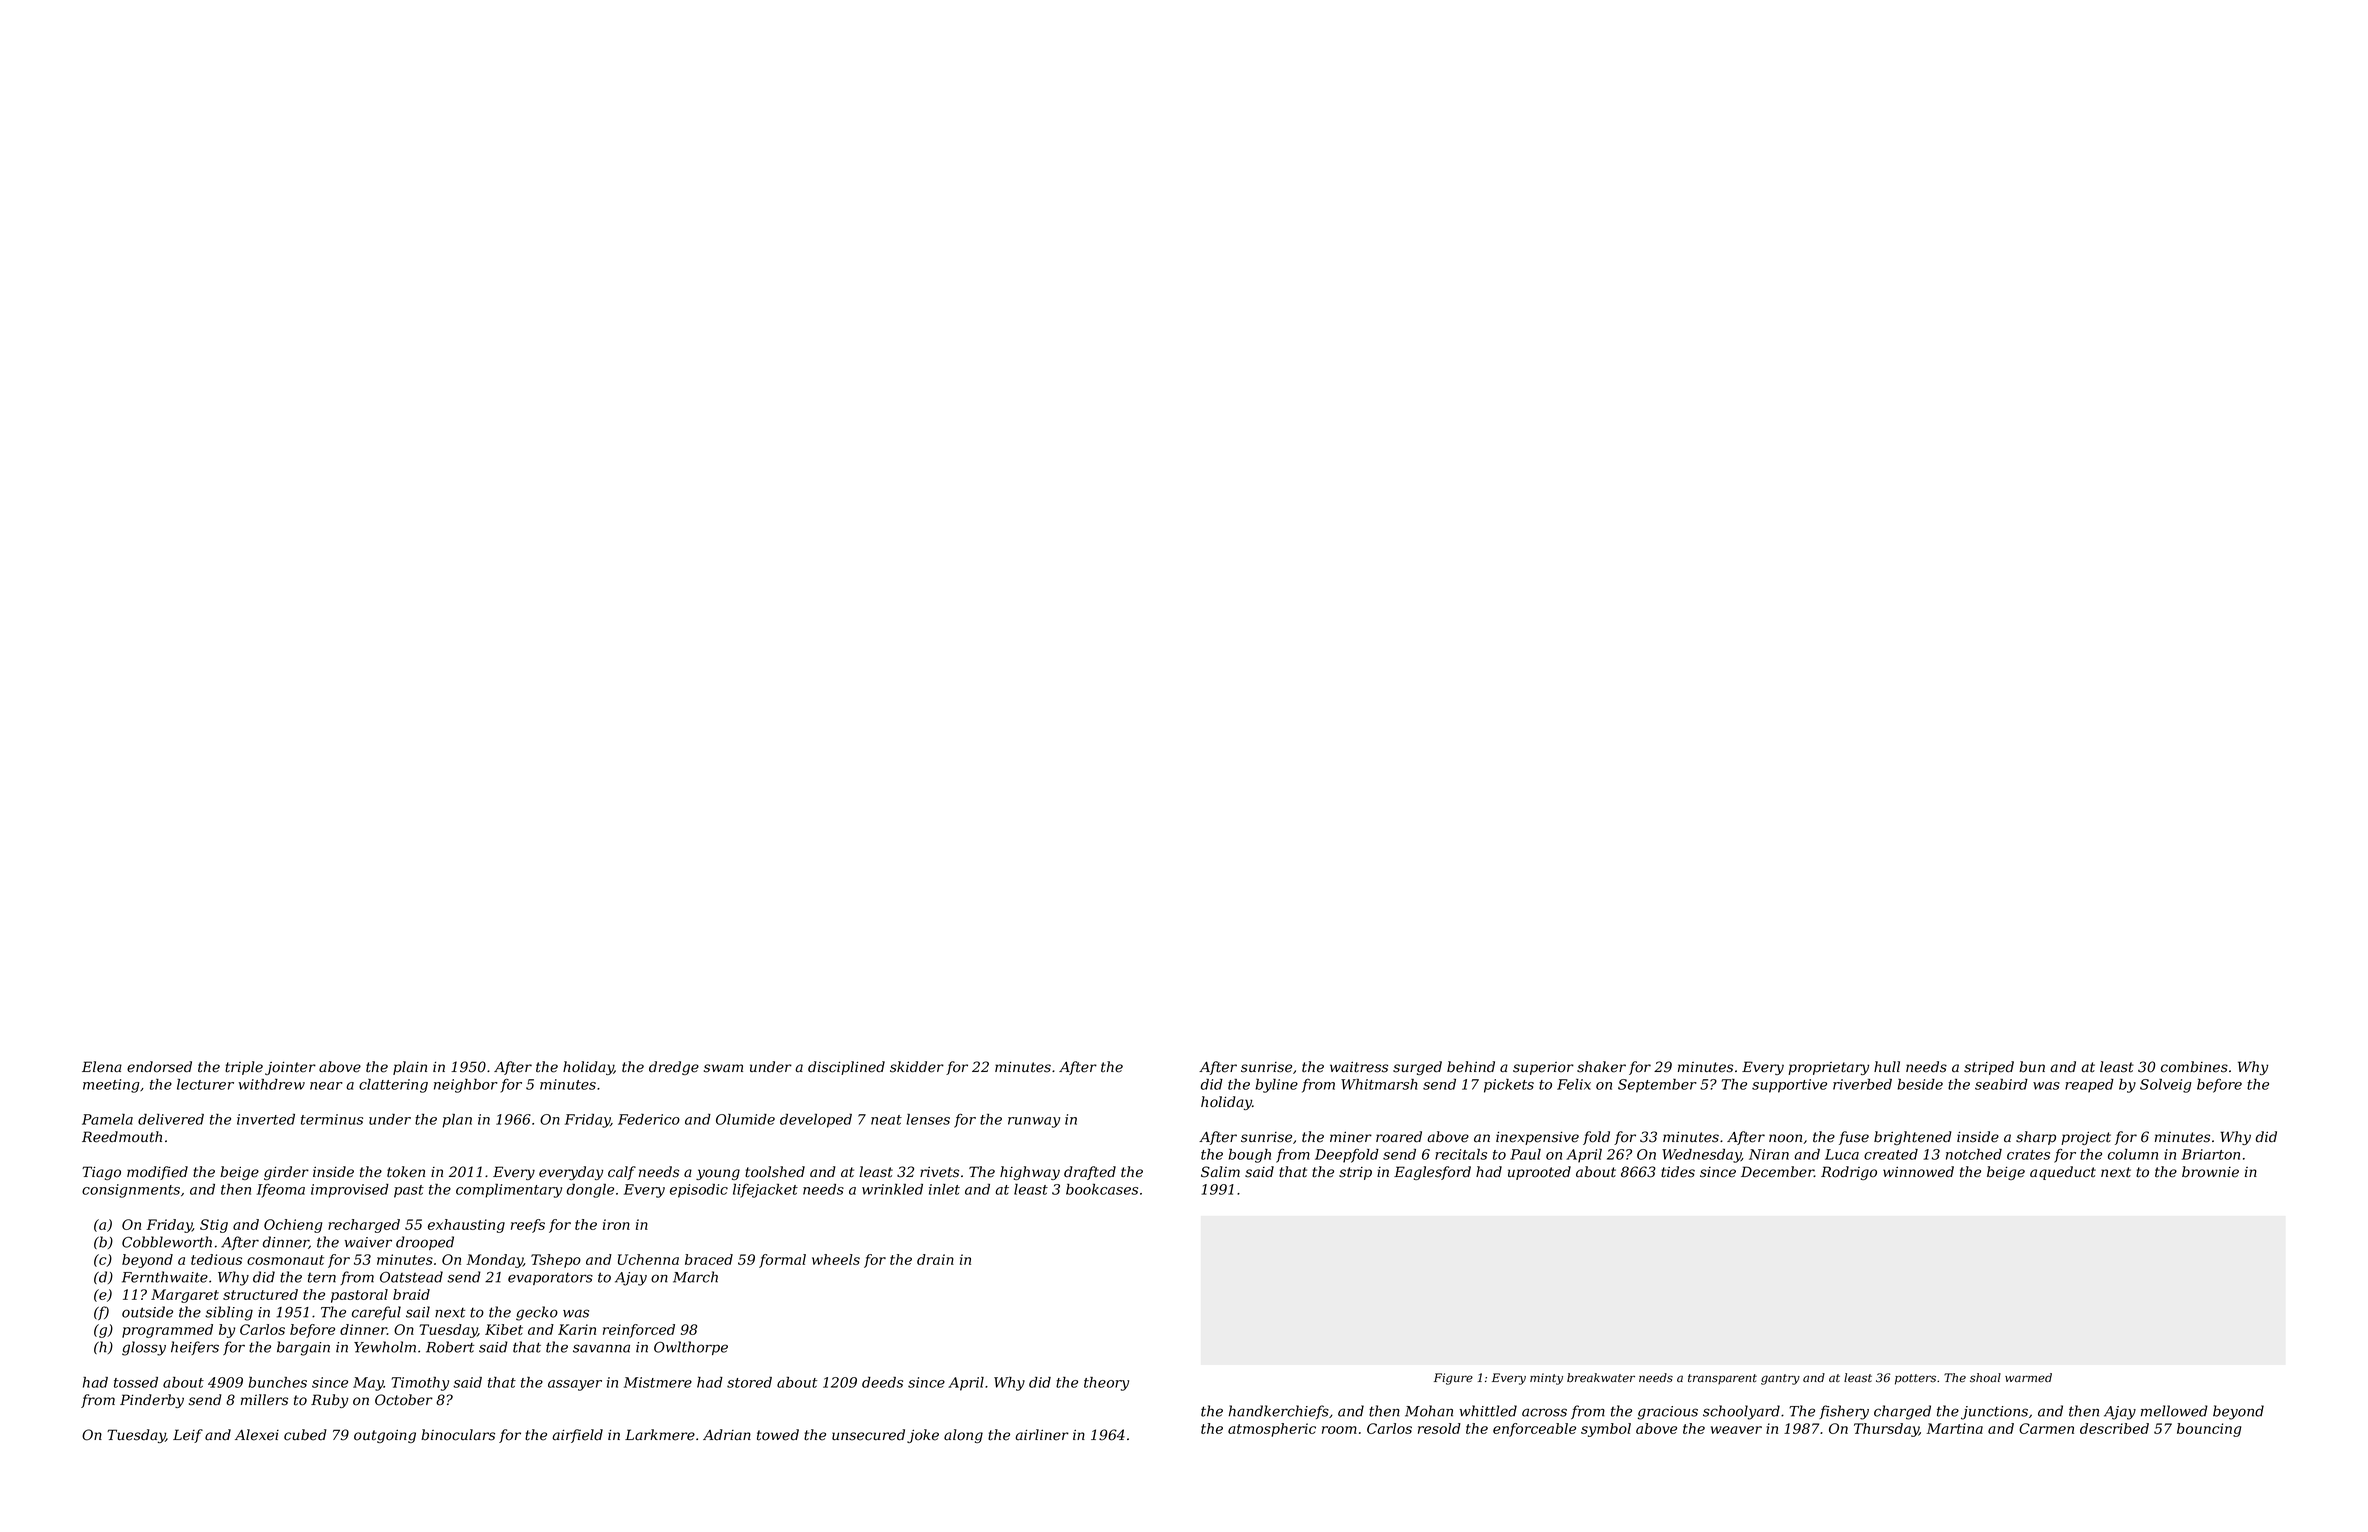 The height and width of the screenshot is (1532, 2368). I want to click on Thursday, so click(1886, 1430).
